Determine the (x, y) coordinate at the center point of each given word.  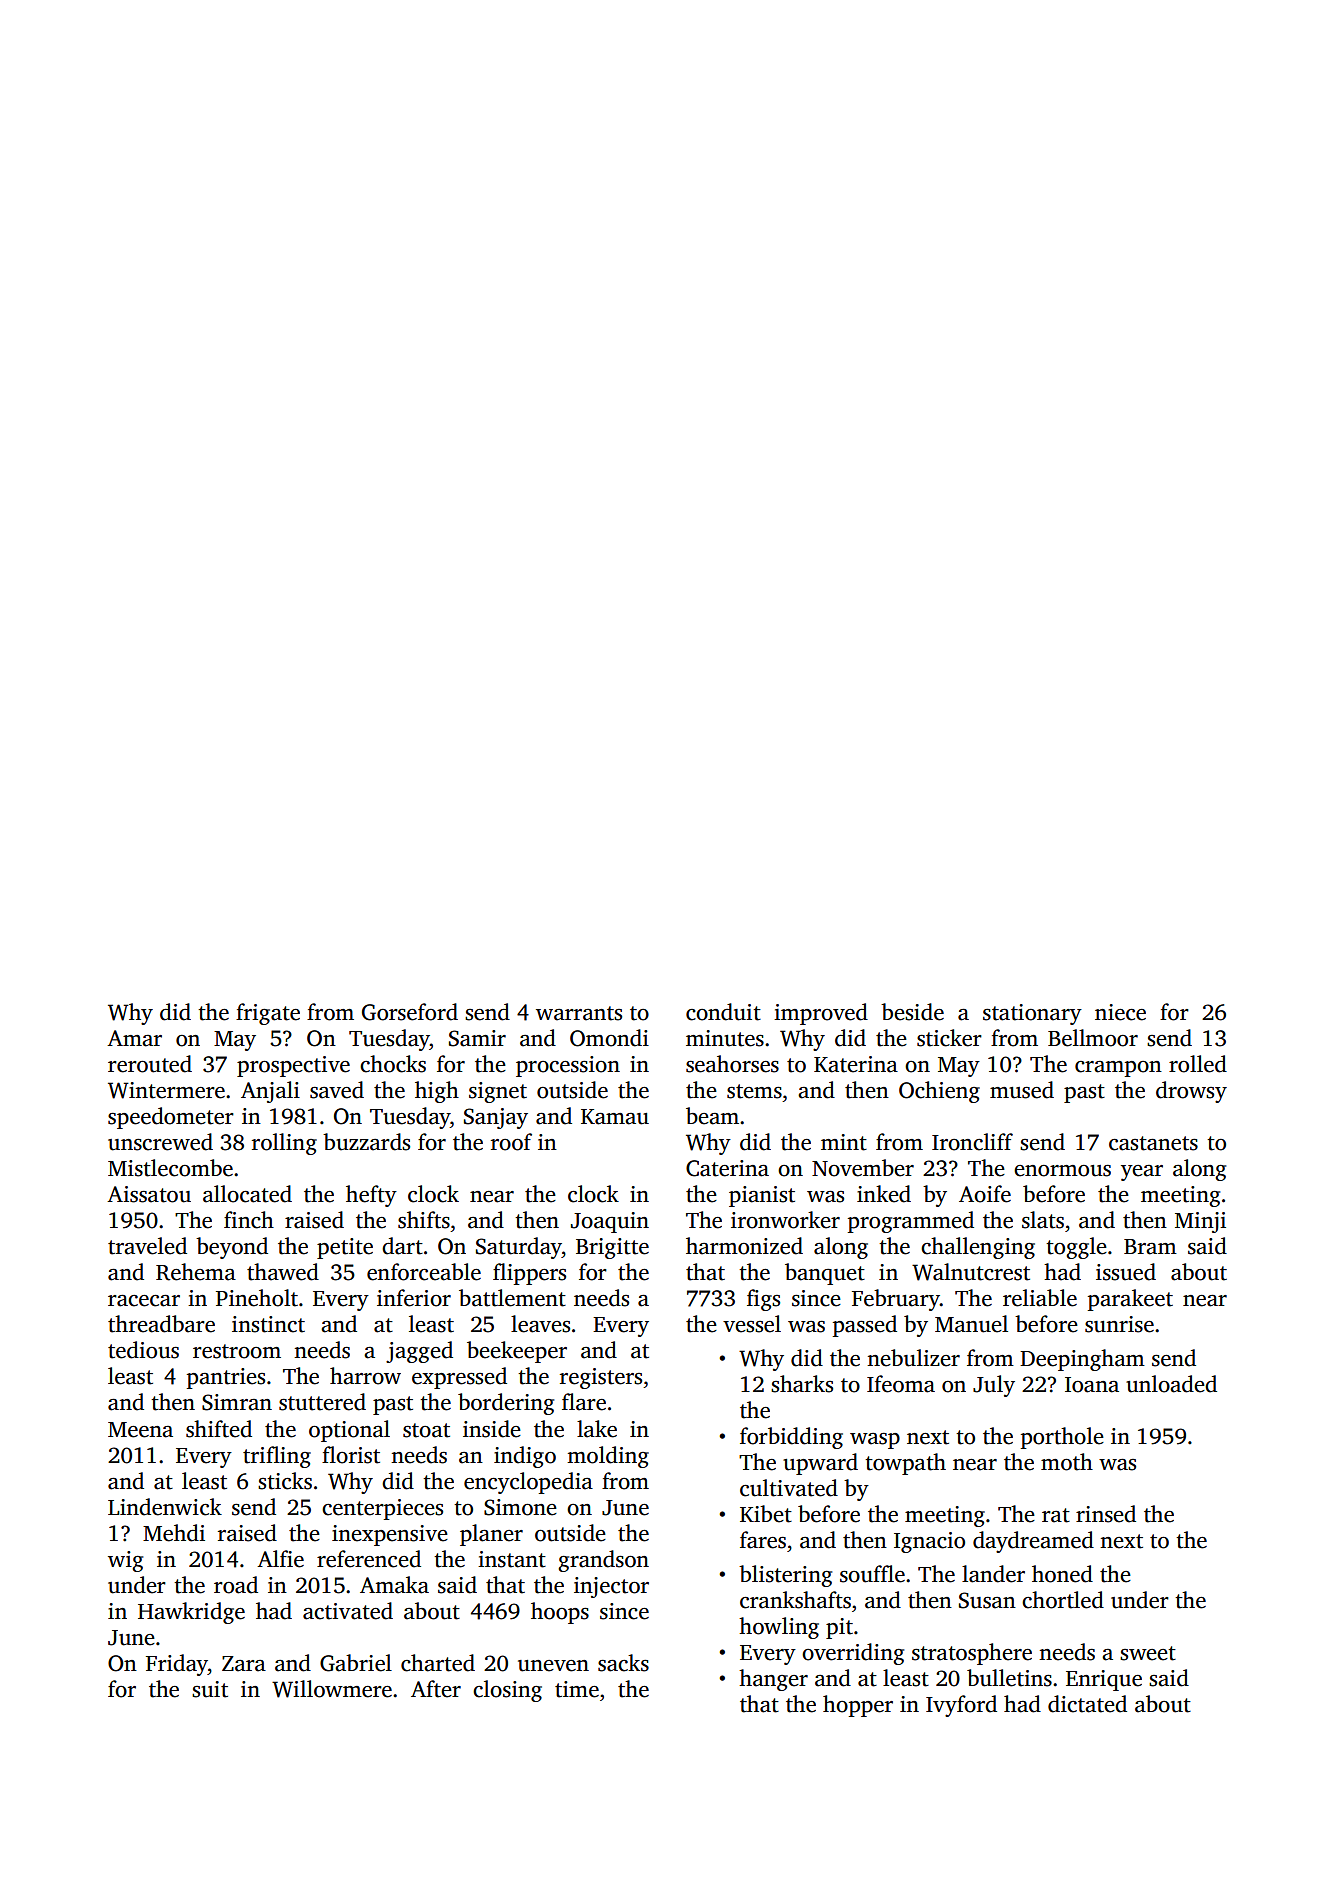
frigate (268, 1014)
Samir (477, 1038)
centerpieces (382, 1509)
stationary (1032, 1014)
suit (210, 1689)
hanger (773, 1680)
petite (345, 1248)
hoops (560, 1613)
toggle (1076, 1248)
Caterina (727, 1168)
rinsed (1106, 1514)
